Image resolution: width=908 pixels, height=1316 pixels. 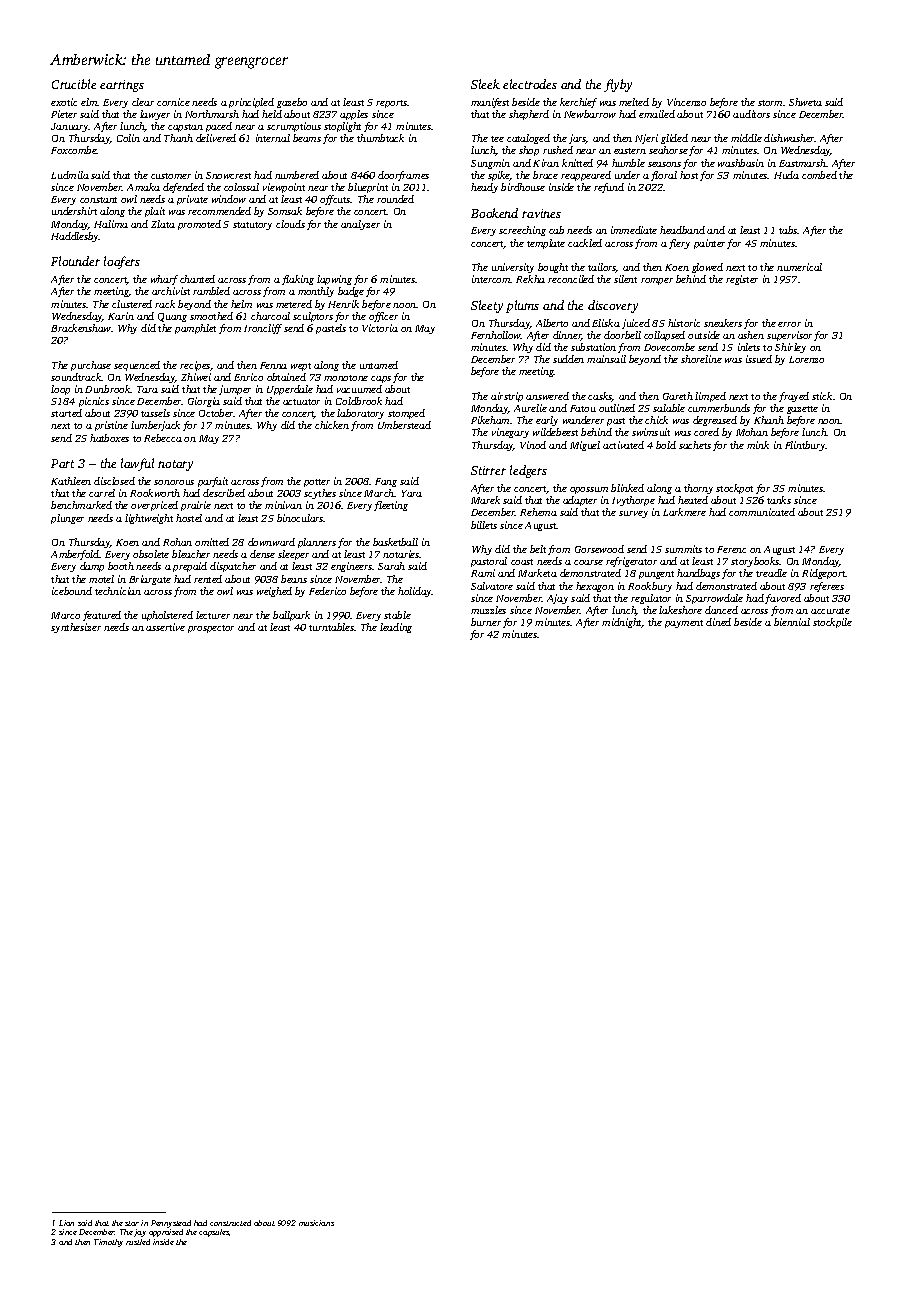 I want to click on kerchief, so click(x=578, y=103).
